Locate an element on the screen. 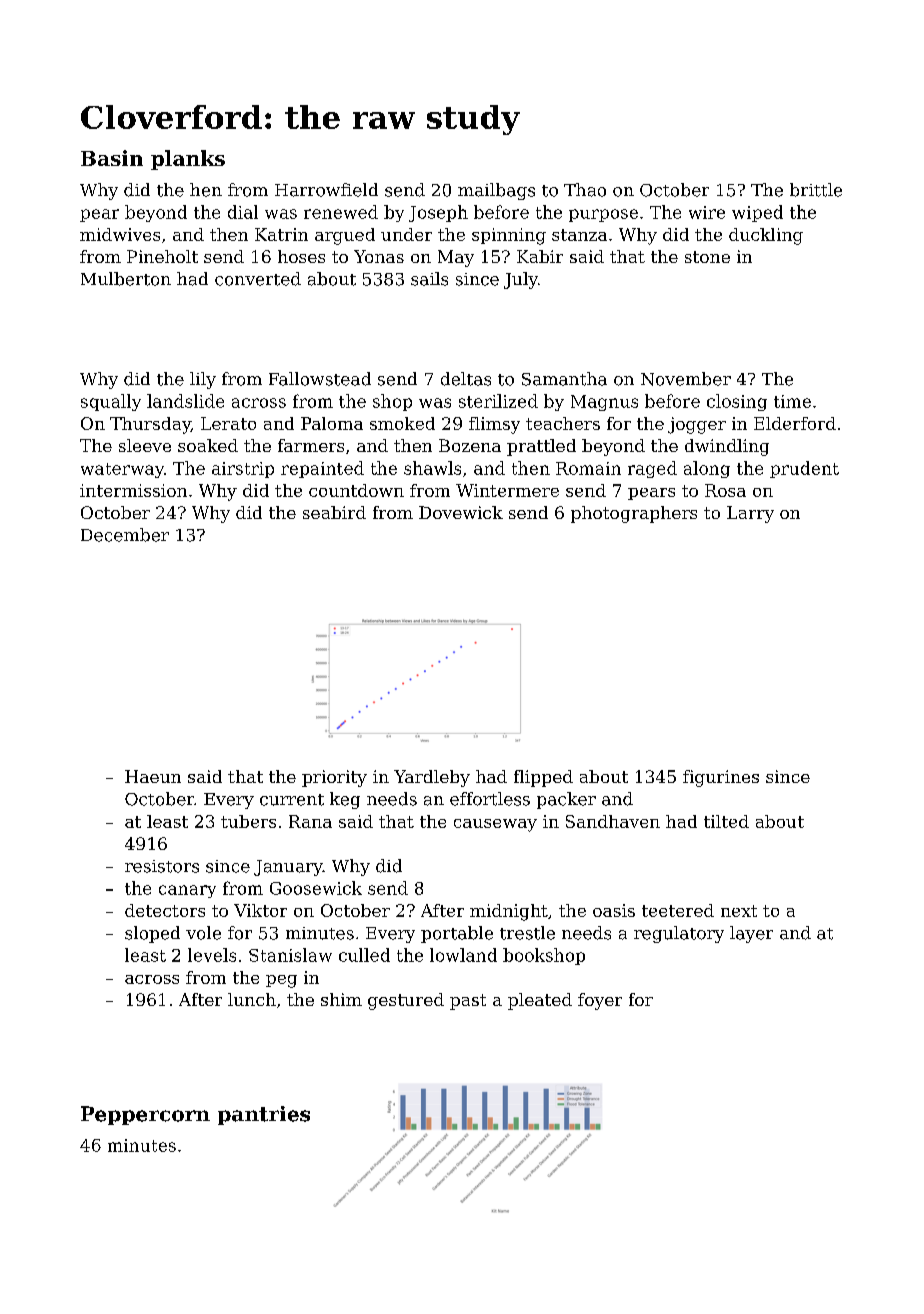 The image size is (924, 1314). mailbags is located at coordinates (496, 191).
